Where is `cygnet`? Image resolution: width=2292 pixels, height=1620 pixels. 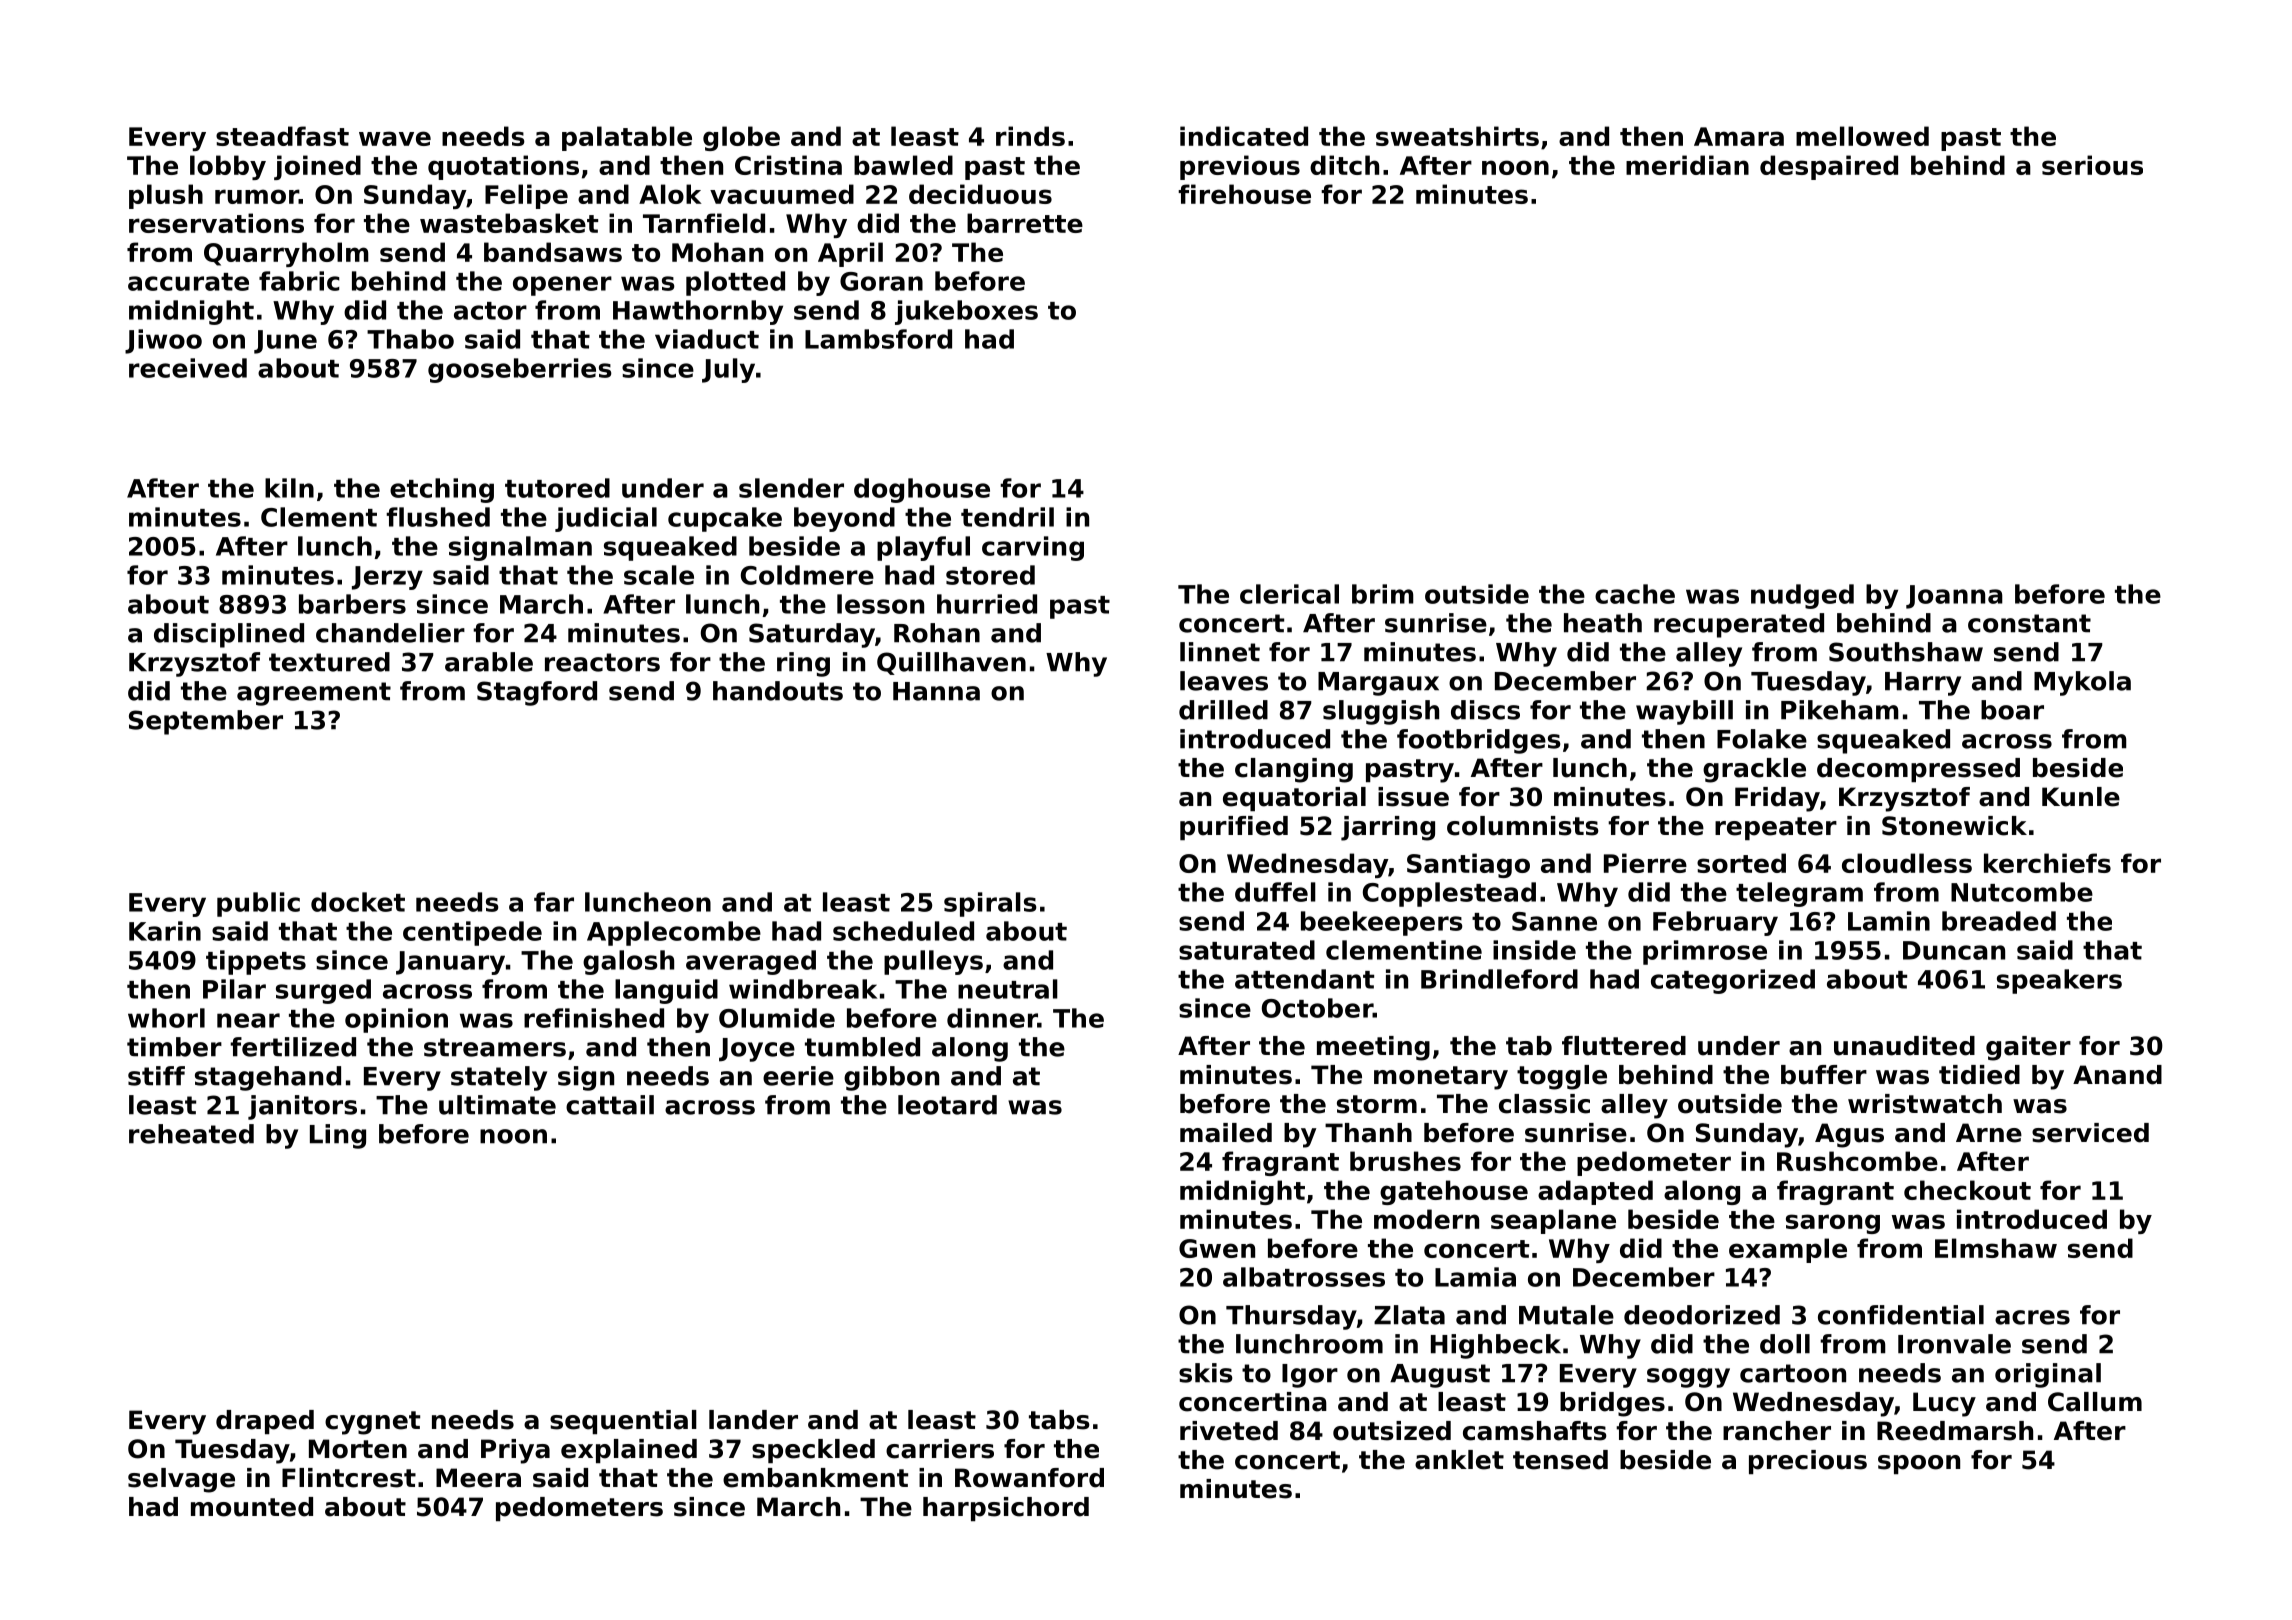
cygnet is located at coordinates (372, 1423).
